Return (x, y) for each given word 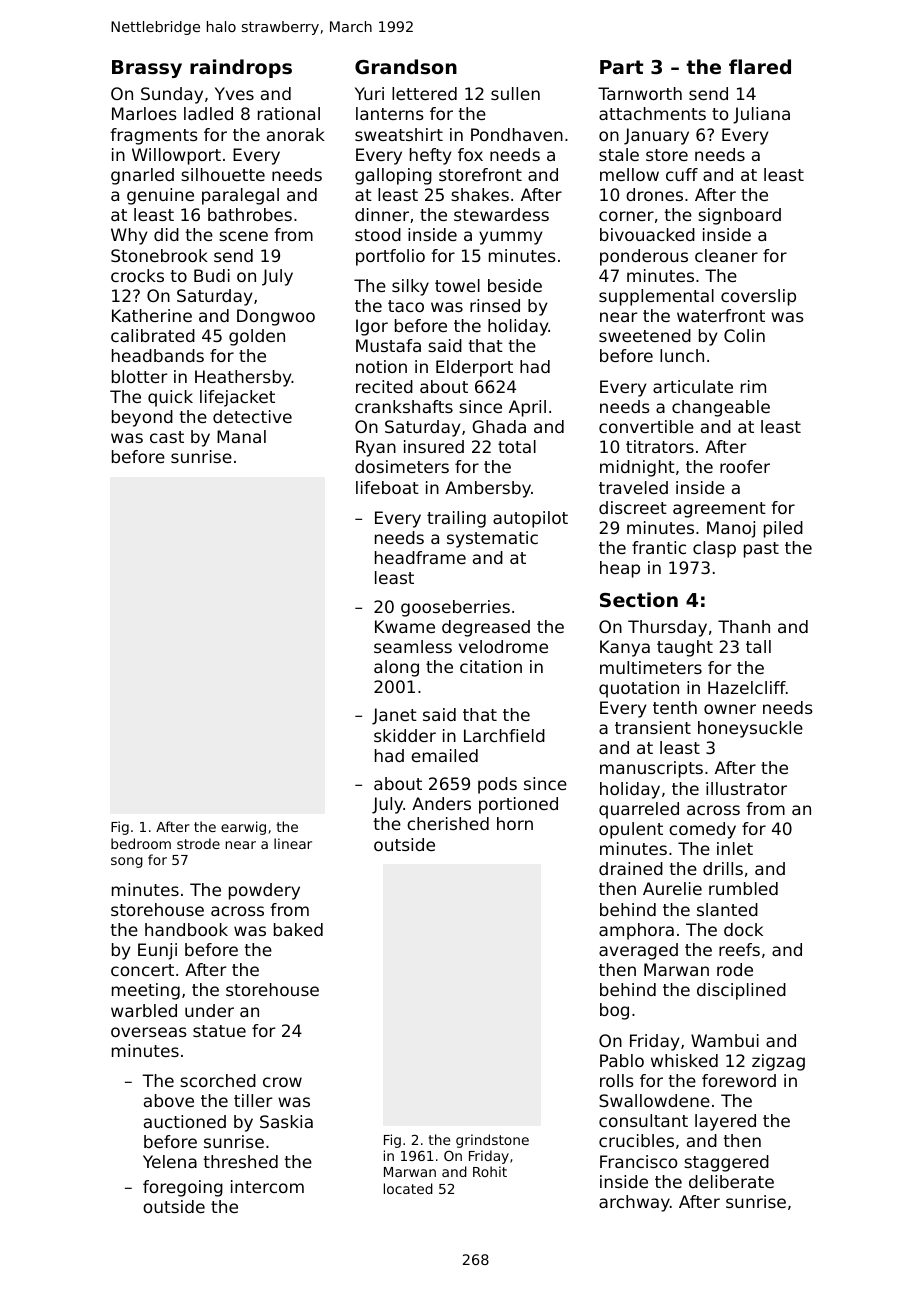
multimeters (651, 667)
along (396, 668)
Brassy (147, 69)
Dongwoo (276, 317)
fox (470, 154)
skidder (405, 735)
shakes (480, 194)
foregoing (183, 1188)
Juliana (761, 115)
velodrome (503, 646)
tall (758, 646)
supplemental (656, 297)
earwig (243, 828)
